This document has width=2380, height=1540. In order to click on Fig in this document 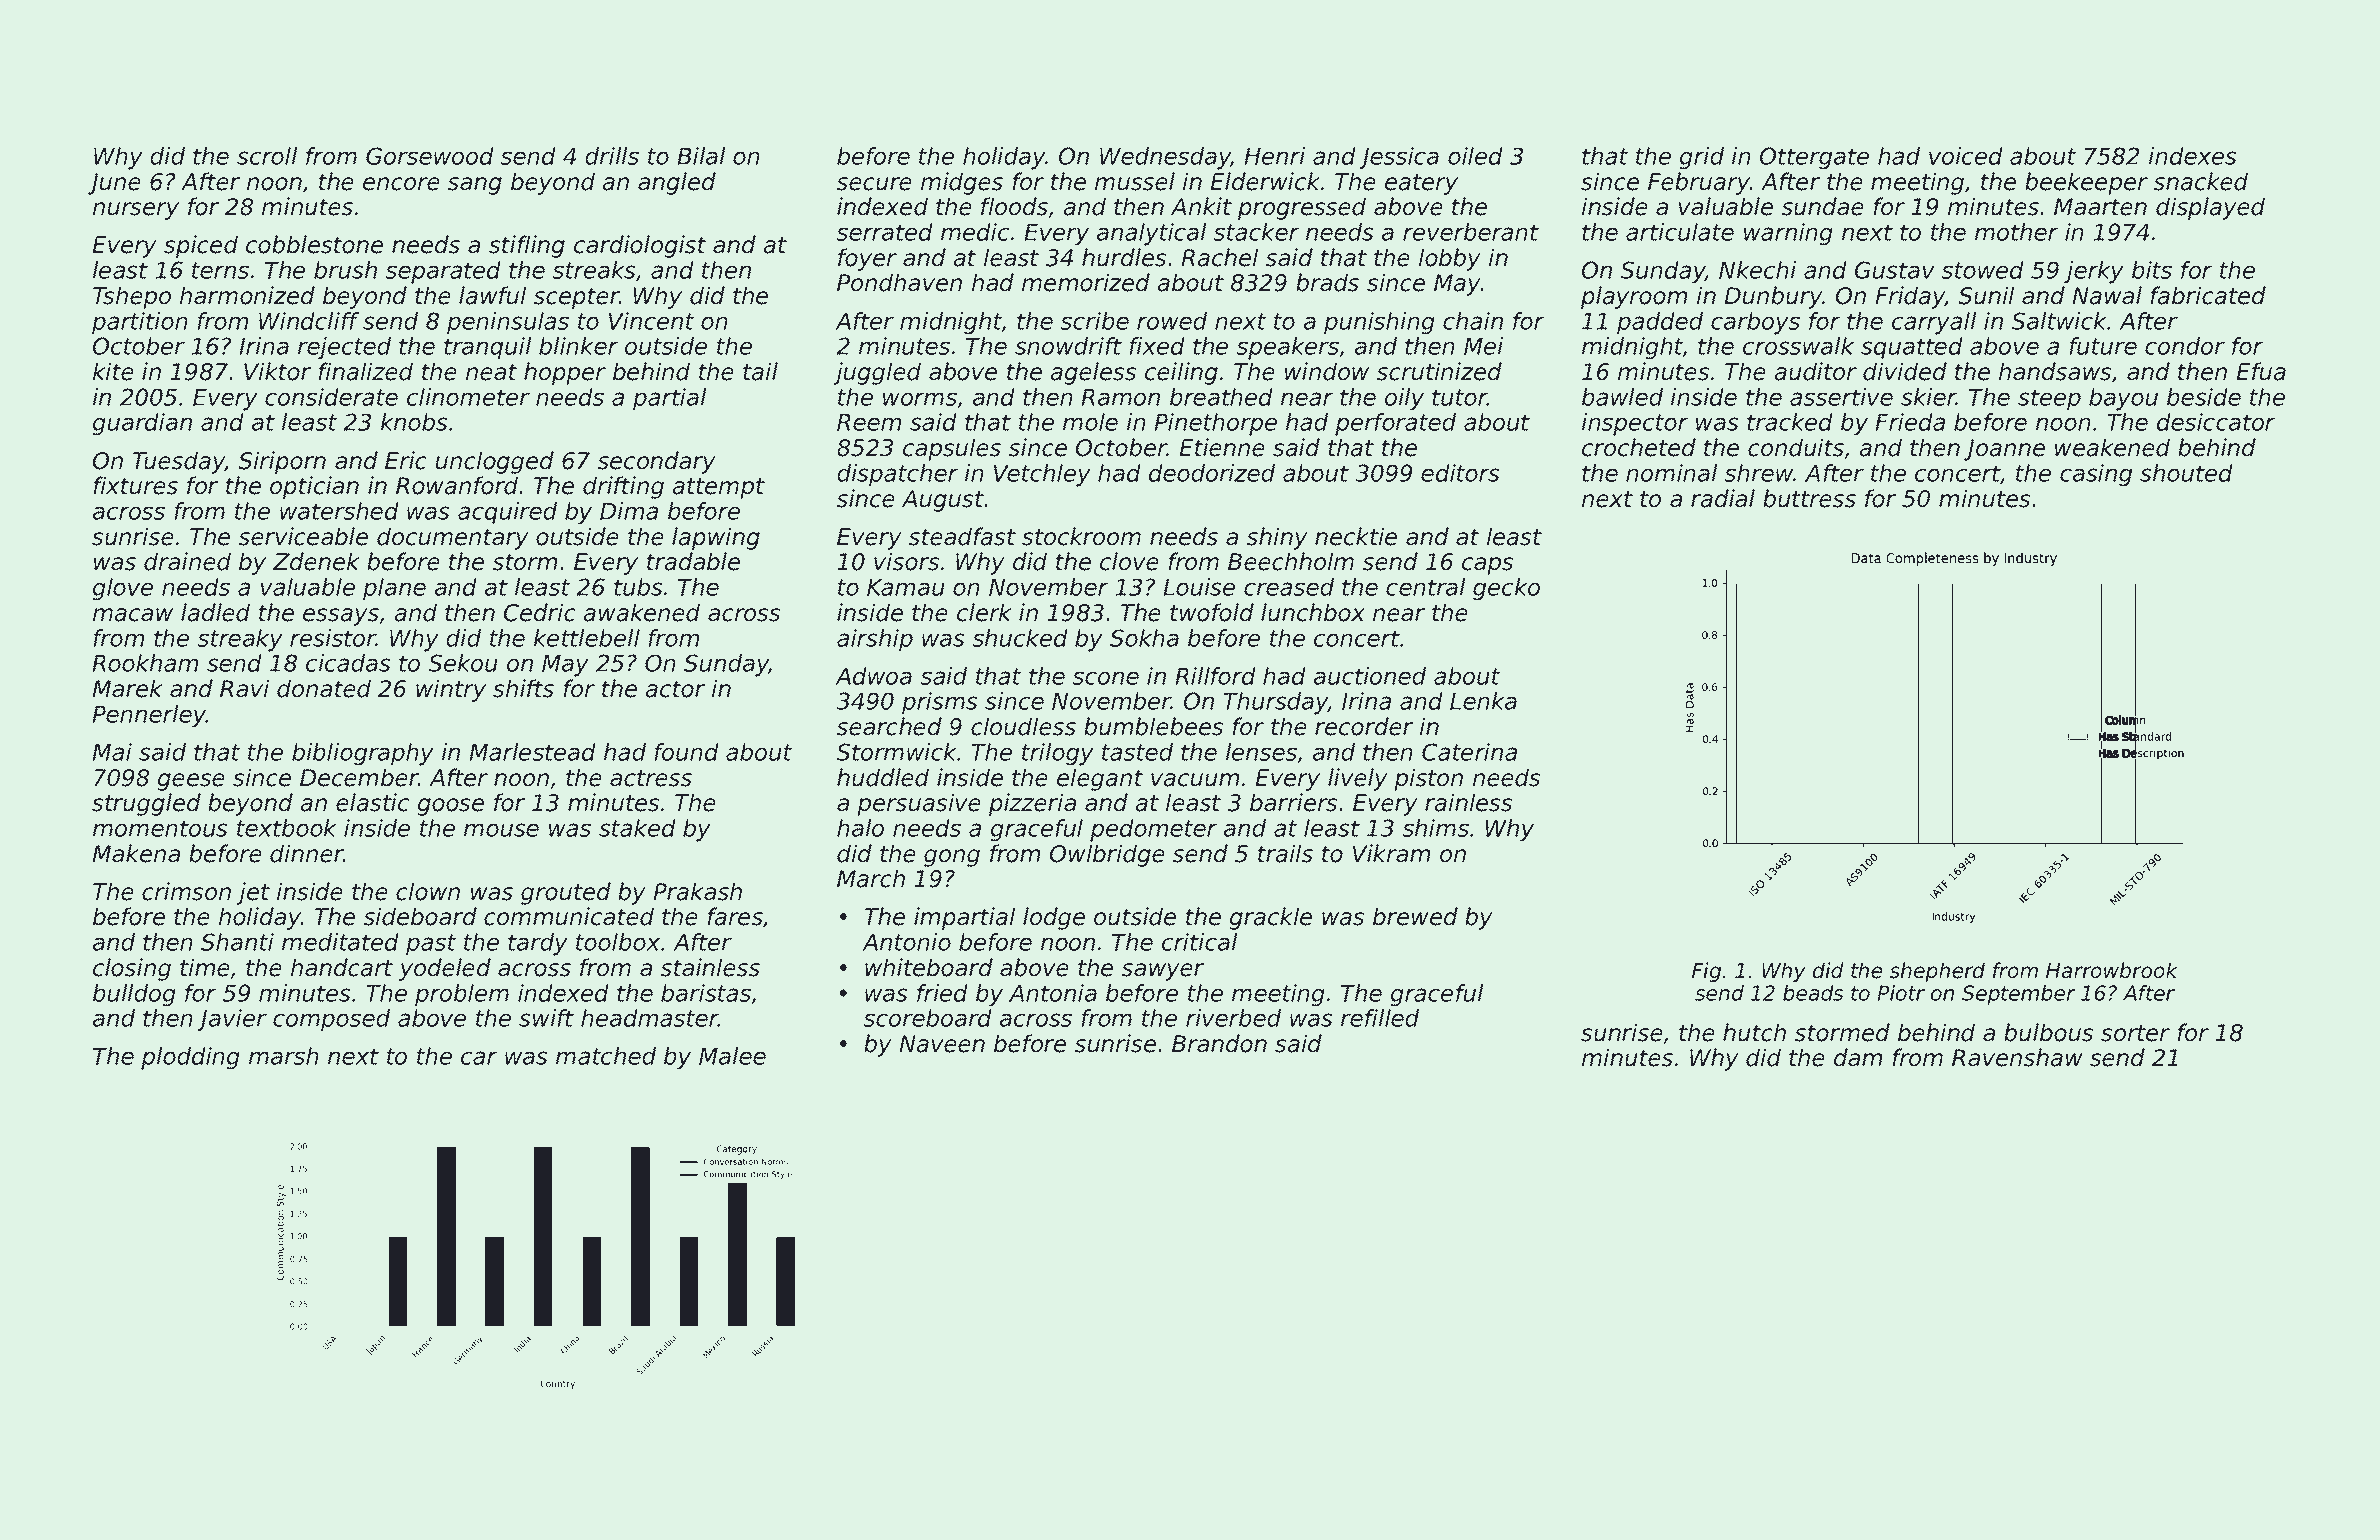, I will do `click(1706, 972)`.
